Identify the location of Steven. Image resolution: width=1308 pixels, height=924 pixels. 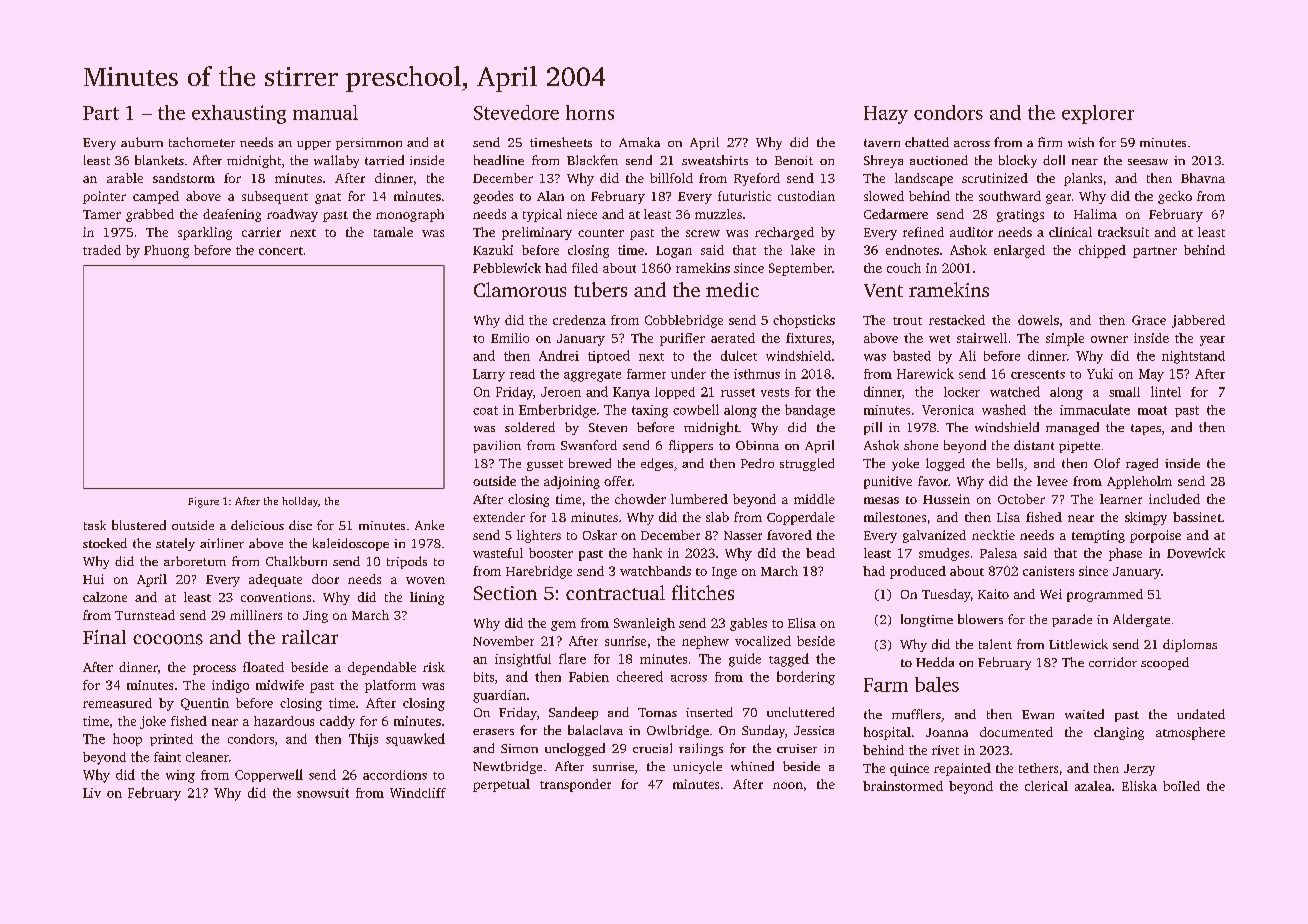
(608, 427).
